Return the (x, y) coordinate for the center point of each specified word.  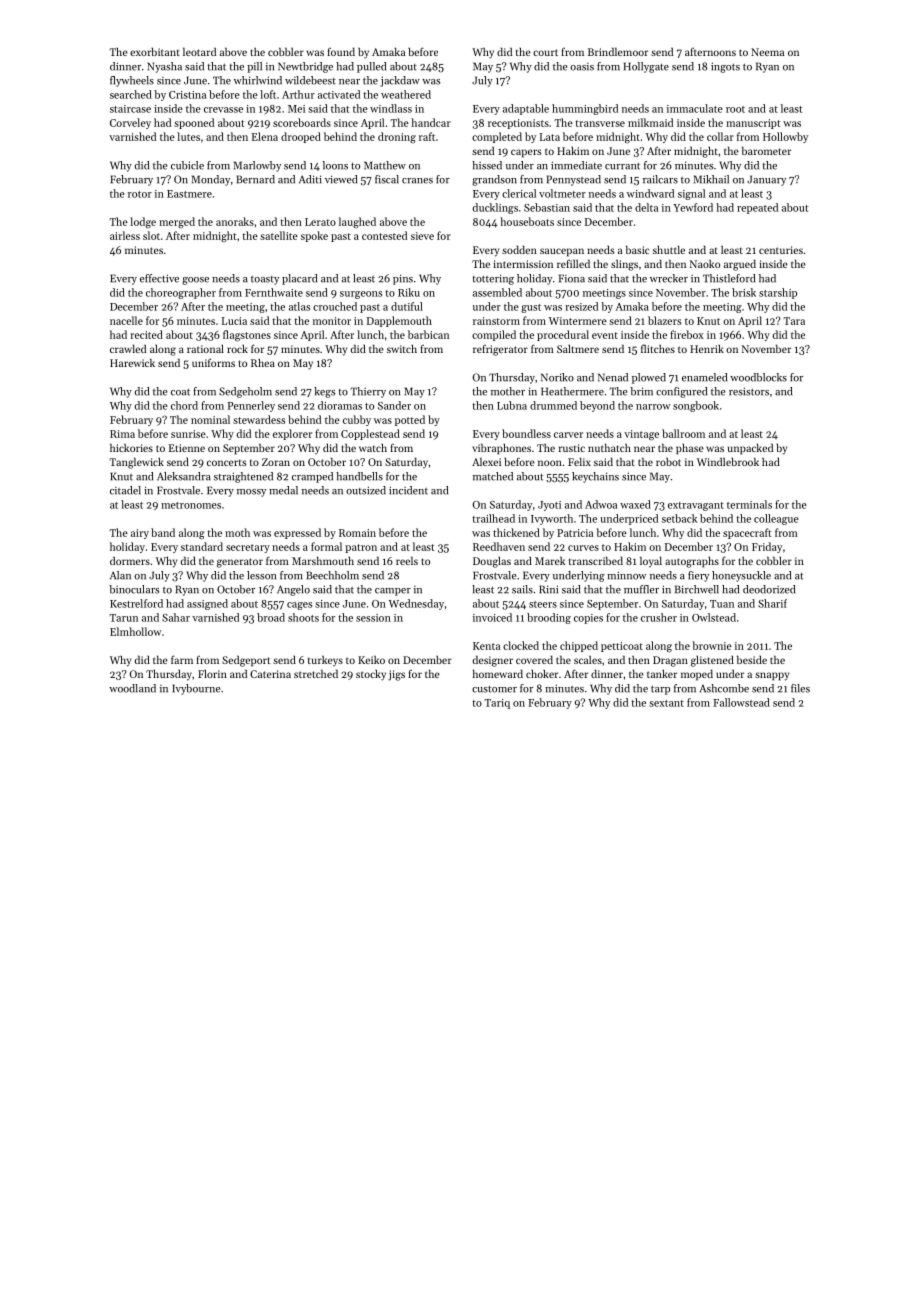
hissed (487, 165)
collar (720, 136)
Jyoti (549, 506)
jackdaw (400, 81)
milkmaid (650, 122)
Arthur (298, 94)
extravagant (696, 506)
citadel (125, 490)
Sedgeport (246, 661)
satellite (279, 235)
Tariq (497, 704)
